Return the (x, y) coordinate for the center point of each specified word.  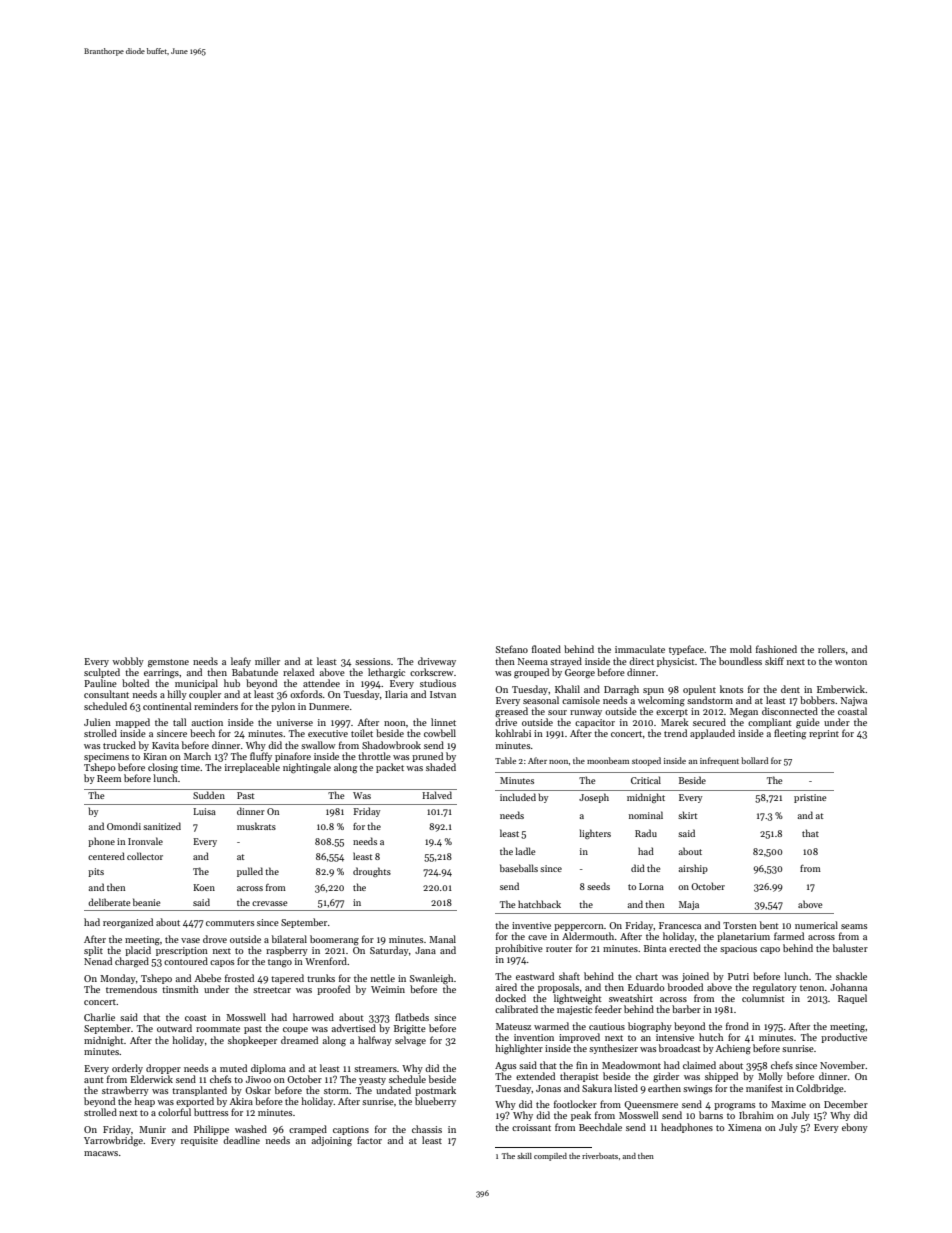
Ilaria (396, 694)
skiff (774, 661)
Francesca (680, 925)
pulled (250, 872)
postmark (435, 1091)
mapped (133, 723)
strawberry (125, 1091)
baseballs (519, 868)
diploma (268, 1069)
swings (697, 1090)
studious (438, 683)
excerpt (672, 713)
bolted (135, 683)
